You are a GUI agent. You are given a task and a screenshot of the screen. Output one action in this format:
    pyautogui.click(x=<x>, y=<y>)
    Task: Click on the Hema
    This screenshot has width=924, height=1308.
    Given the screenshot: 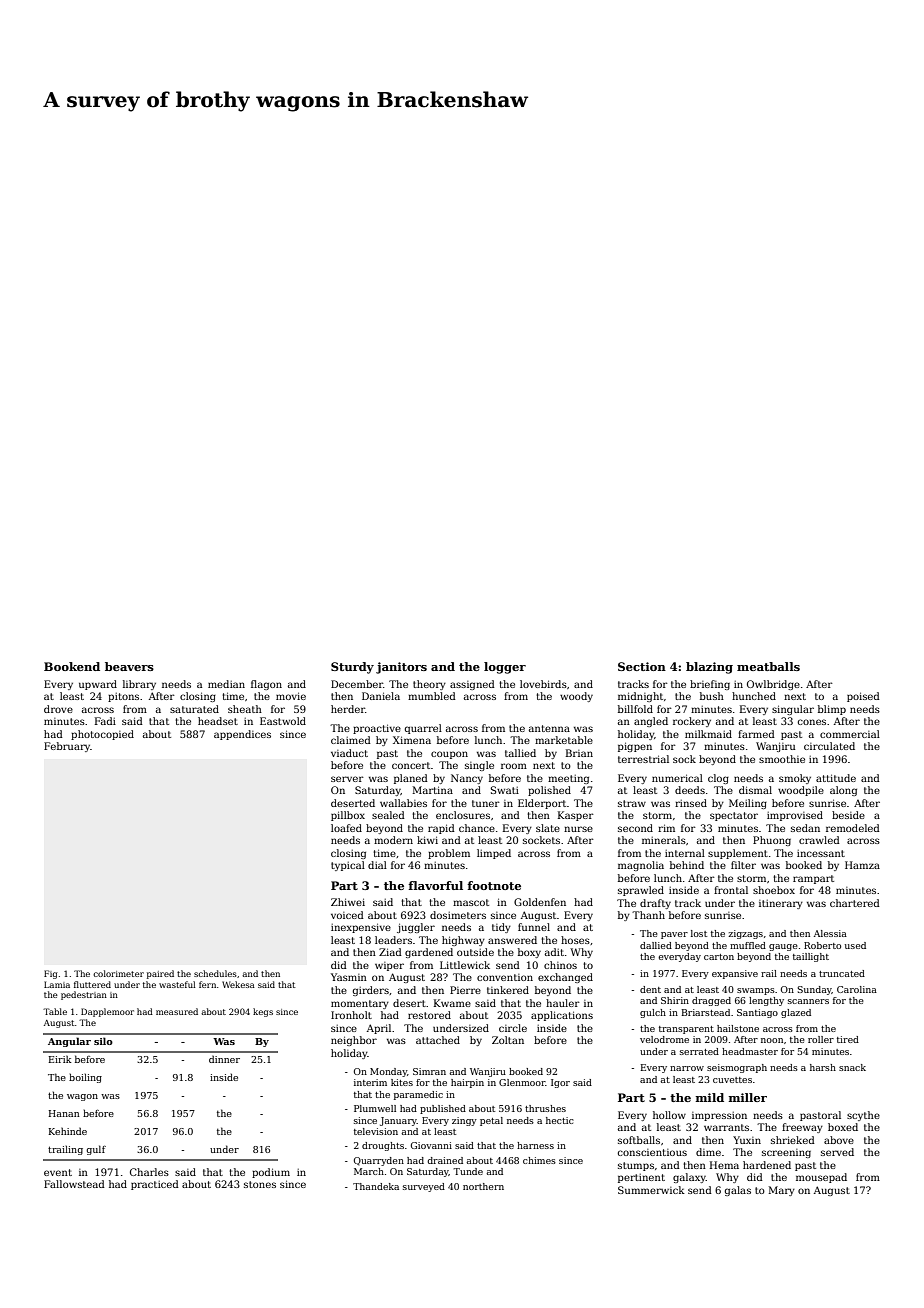 What is the action you would take?
    pyautogui.click(x=724, y=1165)
